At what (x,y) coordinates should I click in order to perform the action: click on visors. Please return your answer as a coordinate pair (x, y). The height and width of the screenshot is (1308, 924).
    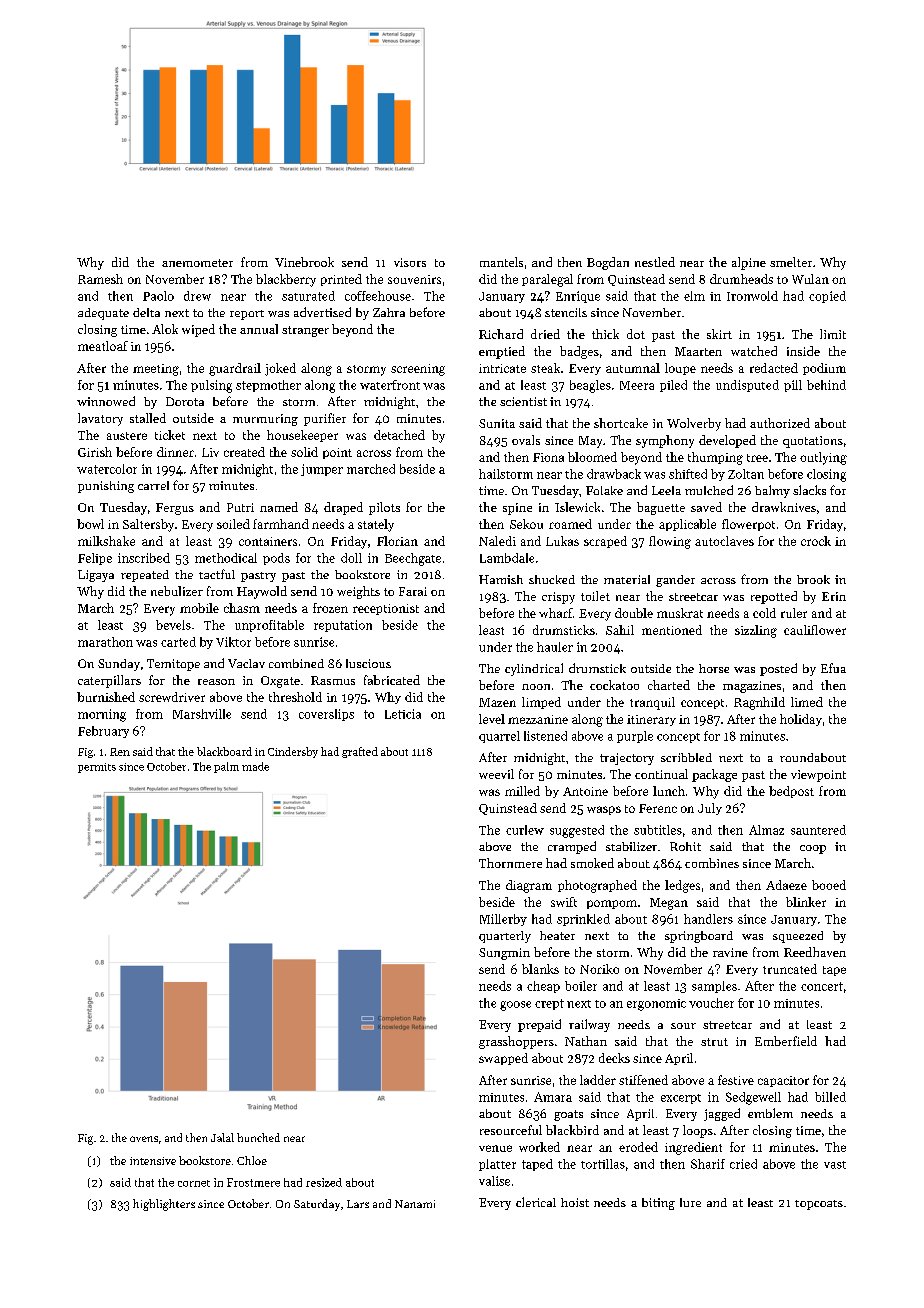
    Looking at the image, I should click on (410, 262).
